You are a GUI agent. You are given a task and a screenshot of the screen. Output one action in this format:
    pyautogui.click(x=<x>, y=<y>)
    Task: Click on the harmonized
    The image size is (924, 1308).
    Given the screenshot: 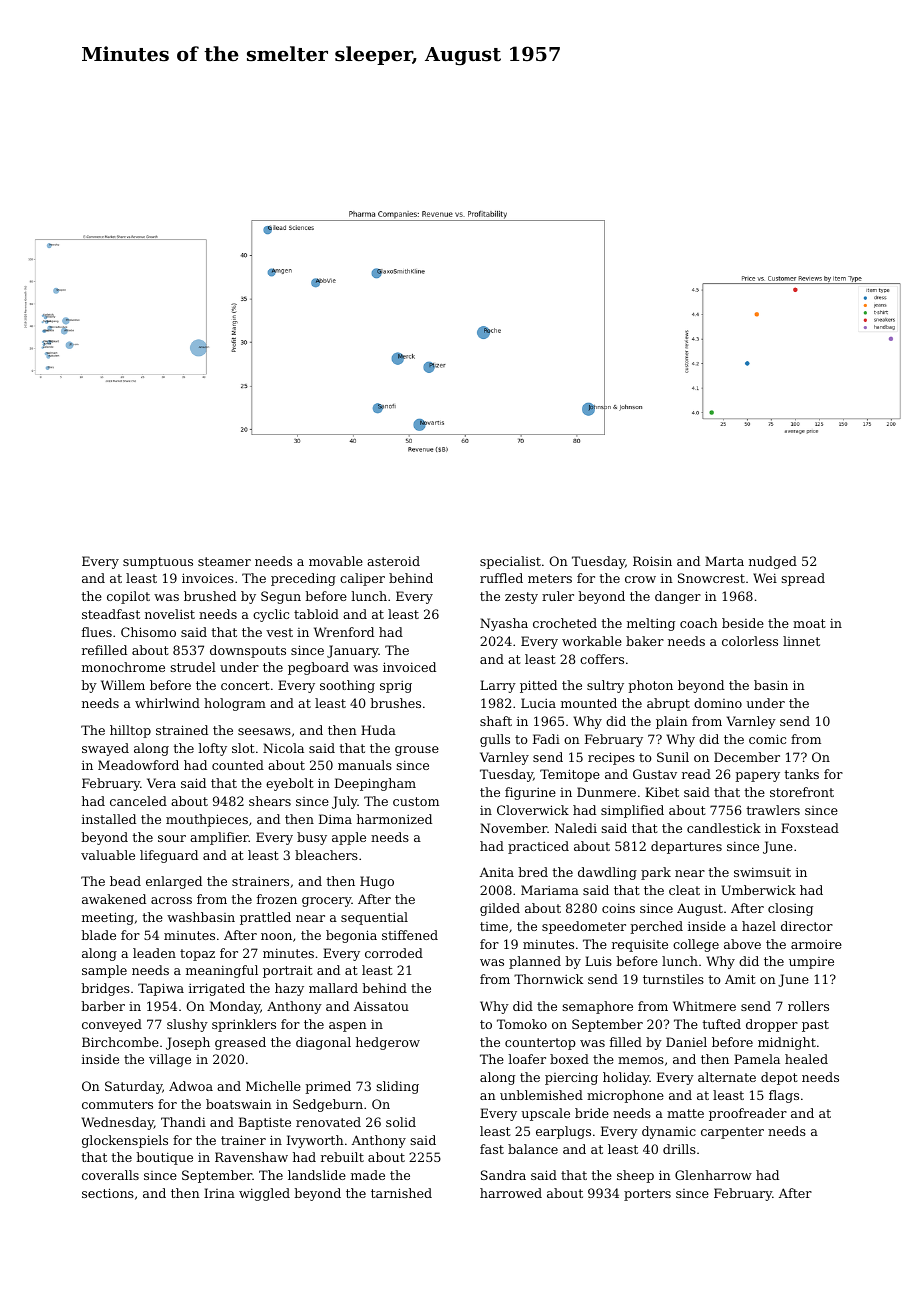 What is the action you would take?
    pyautogui.click(x=394, y=819)
